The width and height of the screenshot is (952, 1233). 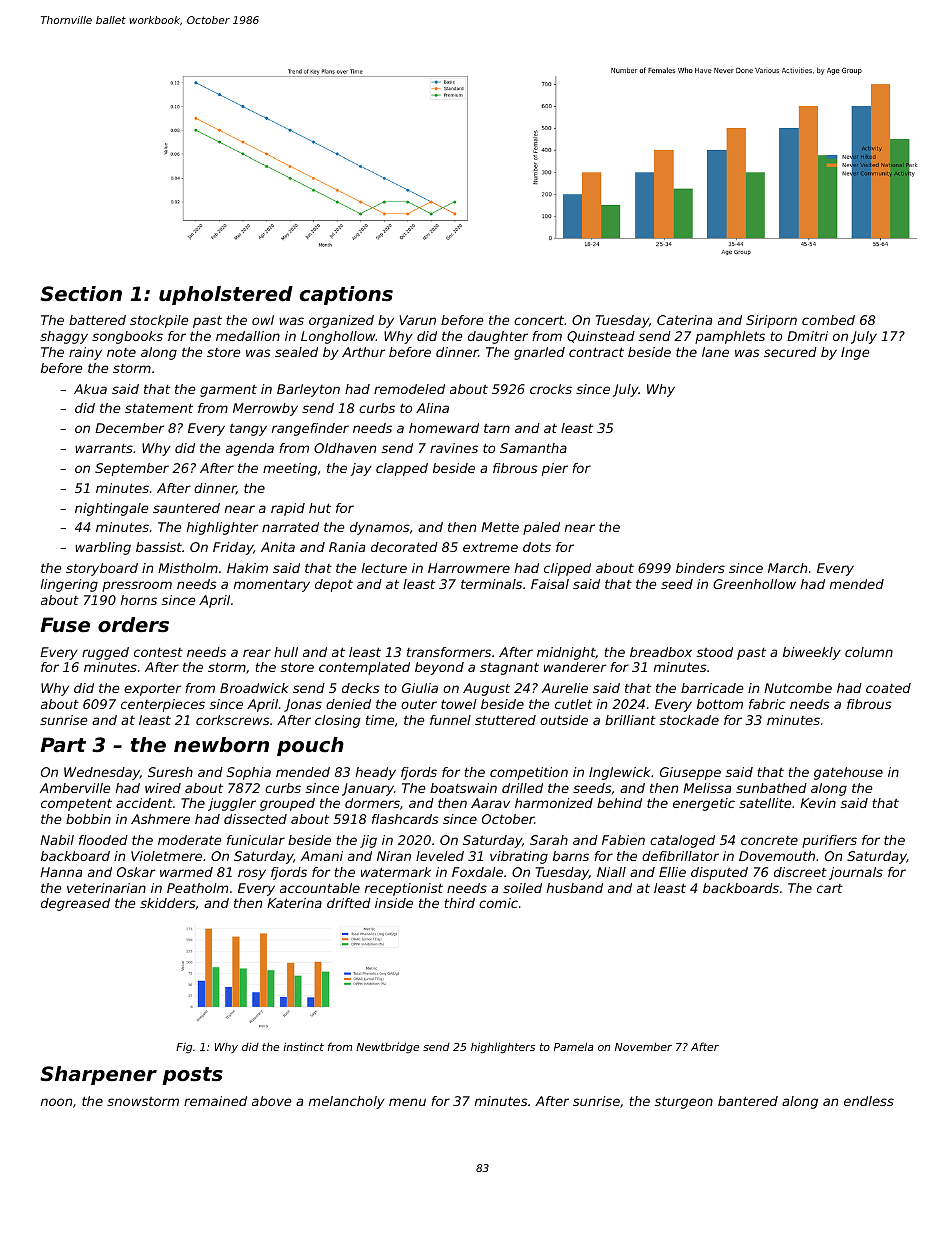 What do you see at coordinates (81, 294) in the screenshot?
I see `Section` at bounding box center [81, 294].
